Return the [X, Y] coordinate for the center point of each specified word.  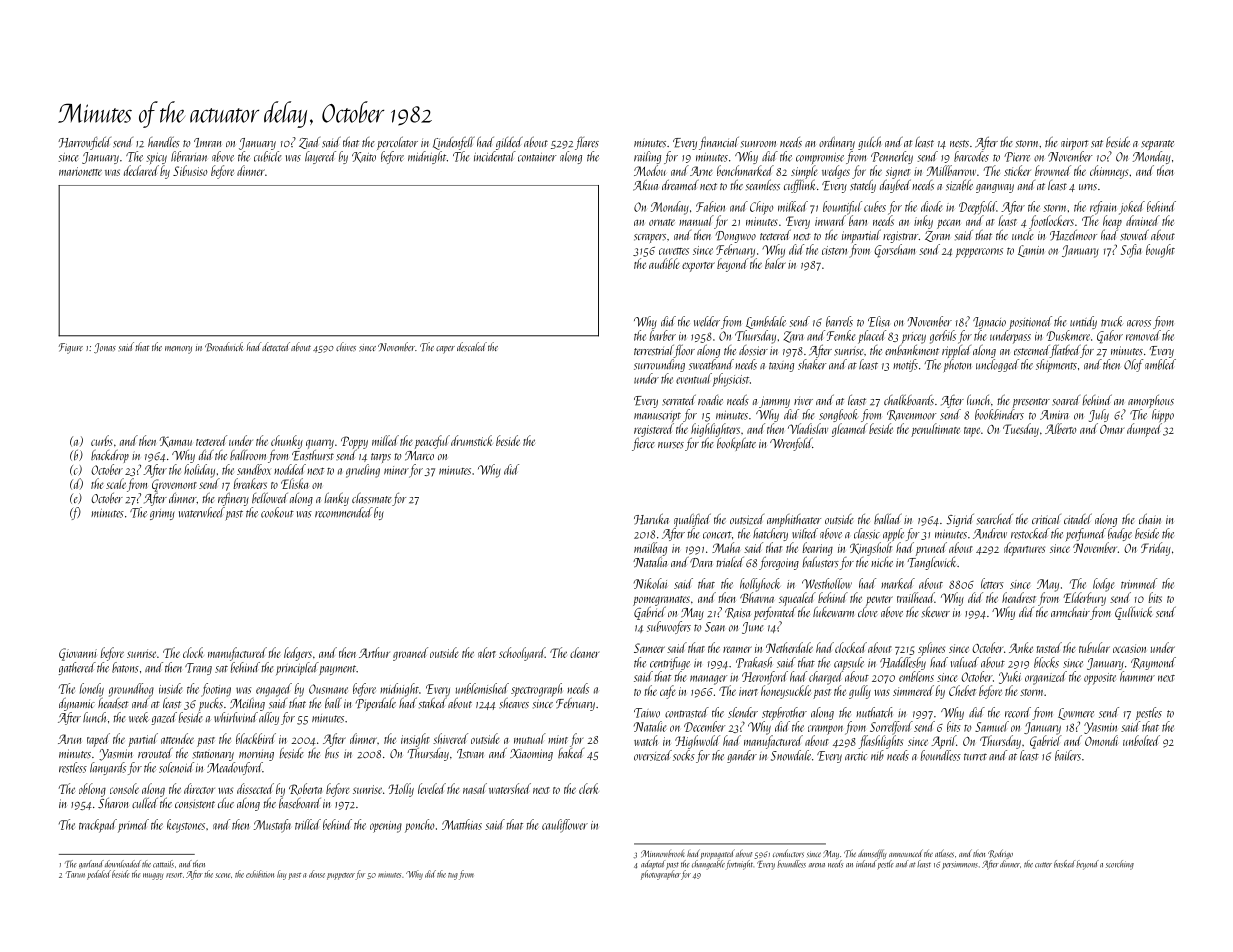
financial [719, 143]
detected [276, 346]
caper [445, 350]
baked [571, 753]
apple [893, 535]
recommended [344, 512]
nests [959, 144]
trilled [308, 824]
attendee [177, 738]
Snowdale [791, 755]
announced [906, 853]
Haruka [651, 519]
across [1139, 323]
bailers [1068, 755]
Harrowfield [84, 143]
